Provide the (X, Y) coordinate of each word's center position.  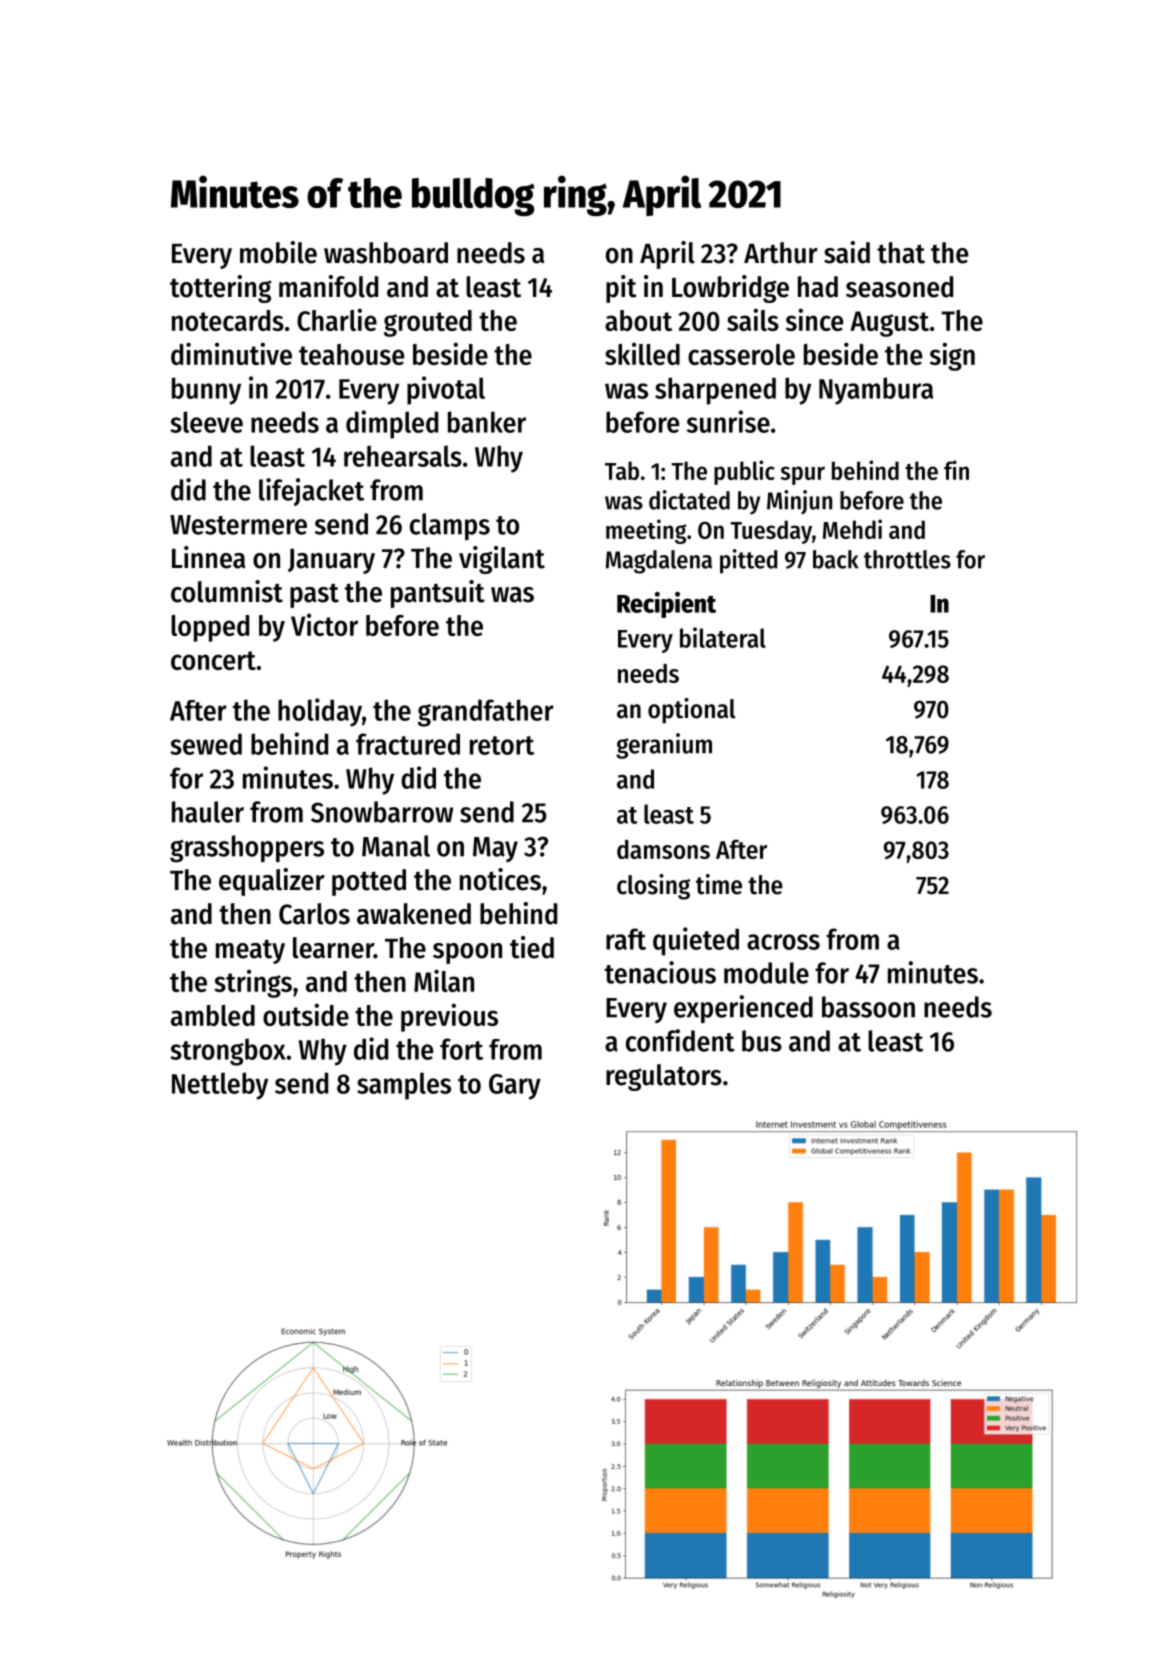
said (847, 252)
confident (680, 1040)
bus (762, 1041)
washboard (386, 253)
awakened (414, 914)
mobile (278, 252)
